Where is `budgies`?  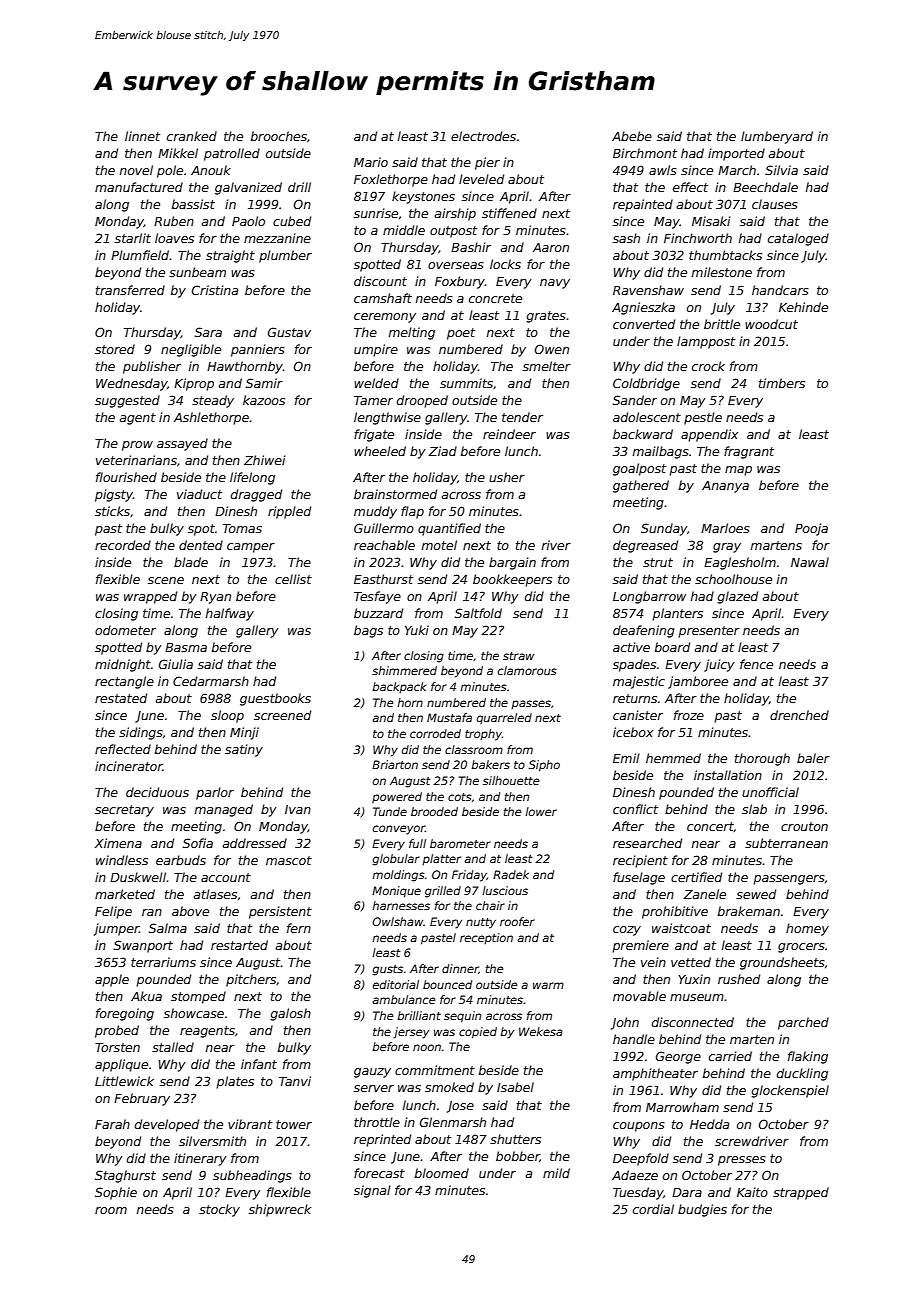 budgies is located at coordinates (702, 1210).
